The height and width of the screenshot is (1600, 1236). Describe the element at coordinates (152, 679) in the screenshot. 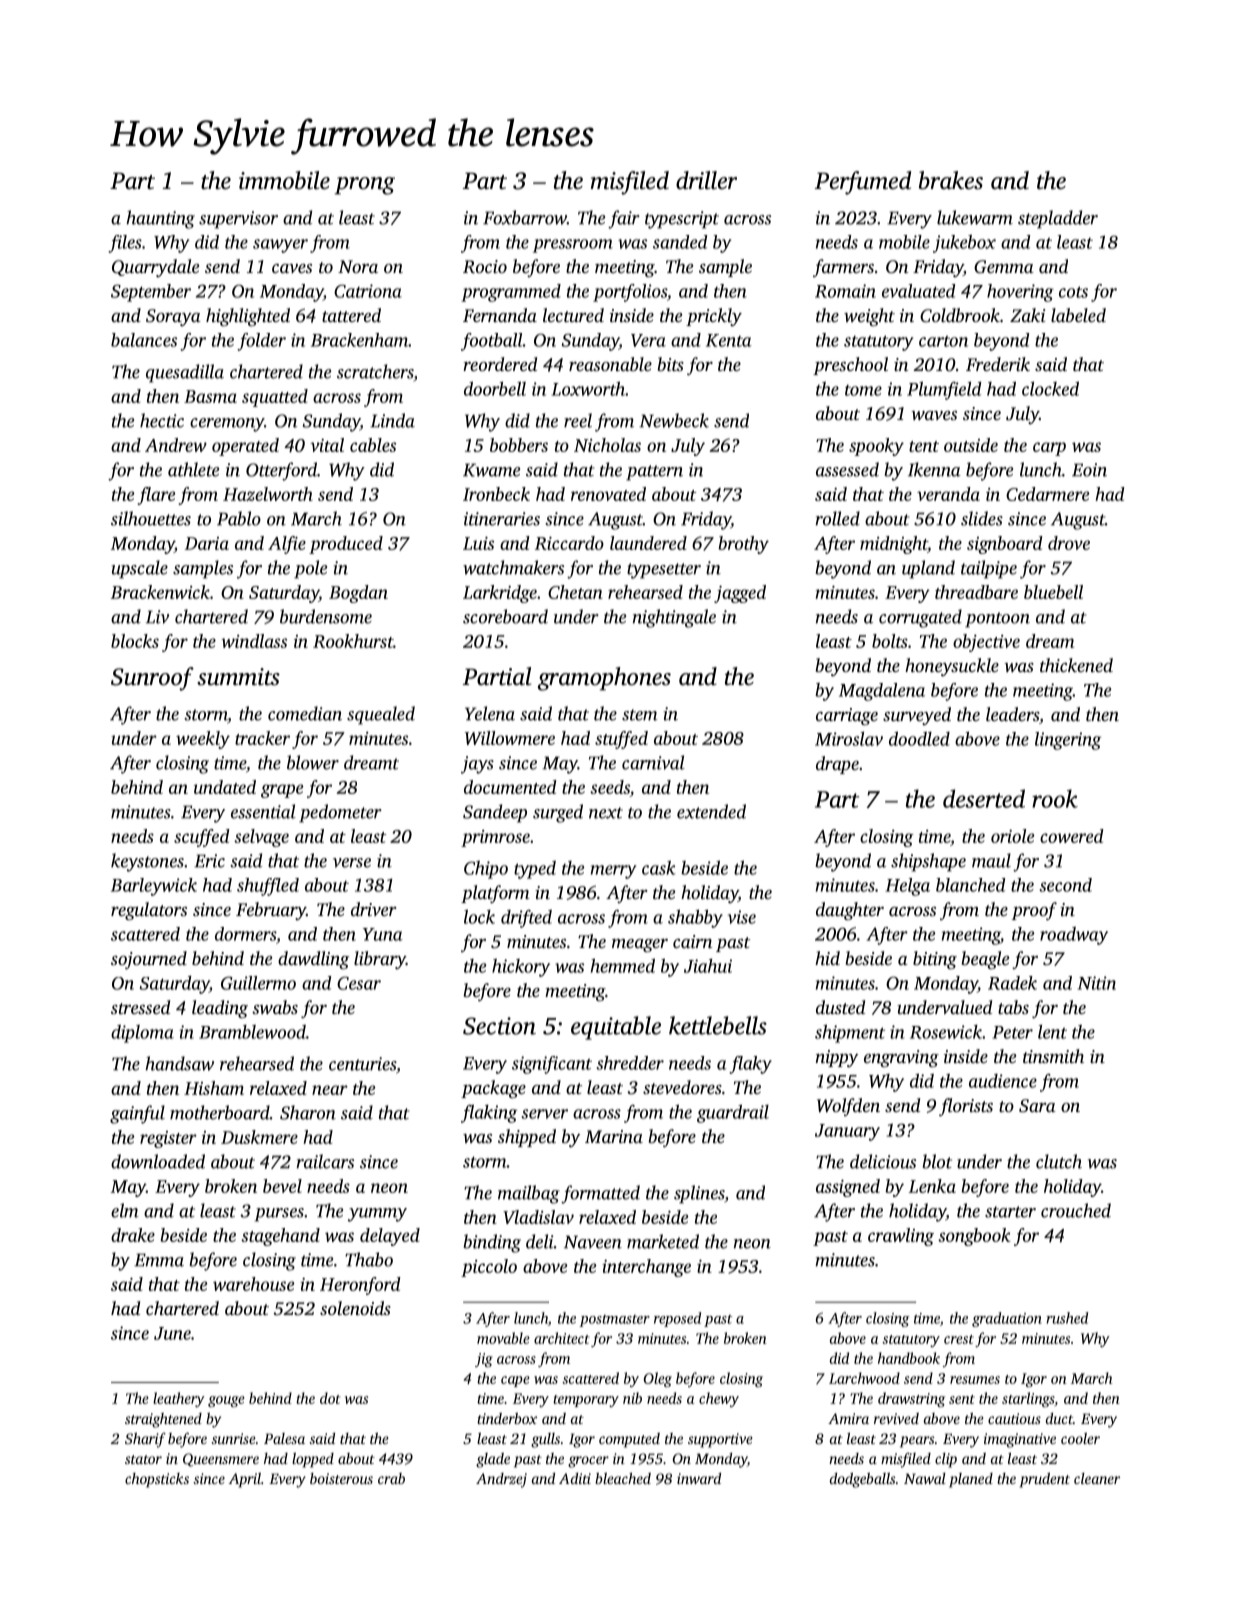

I see `Sunroof` at that location.
